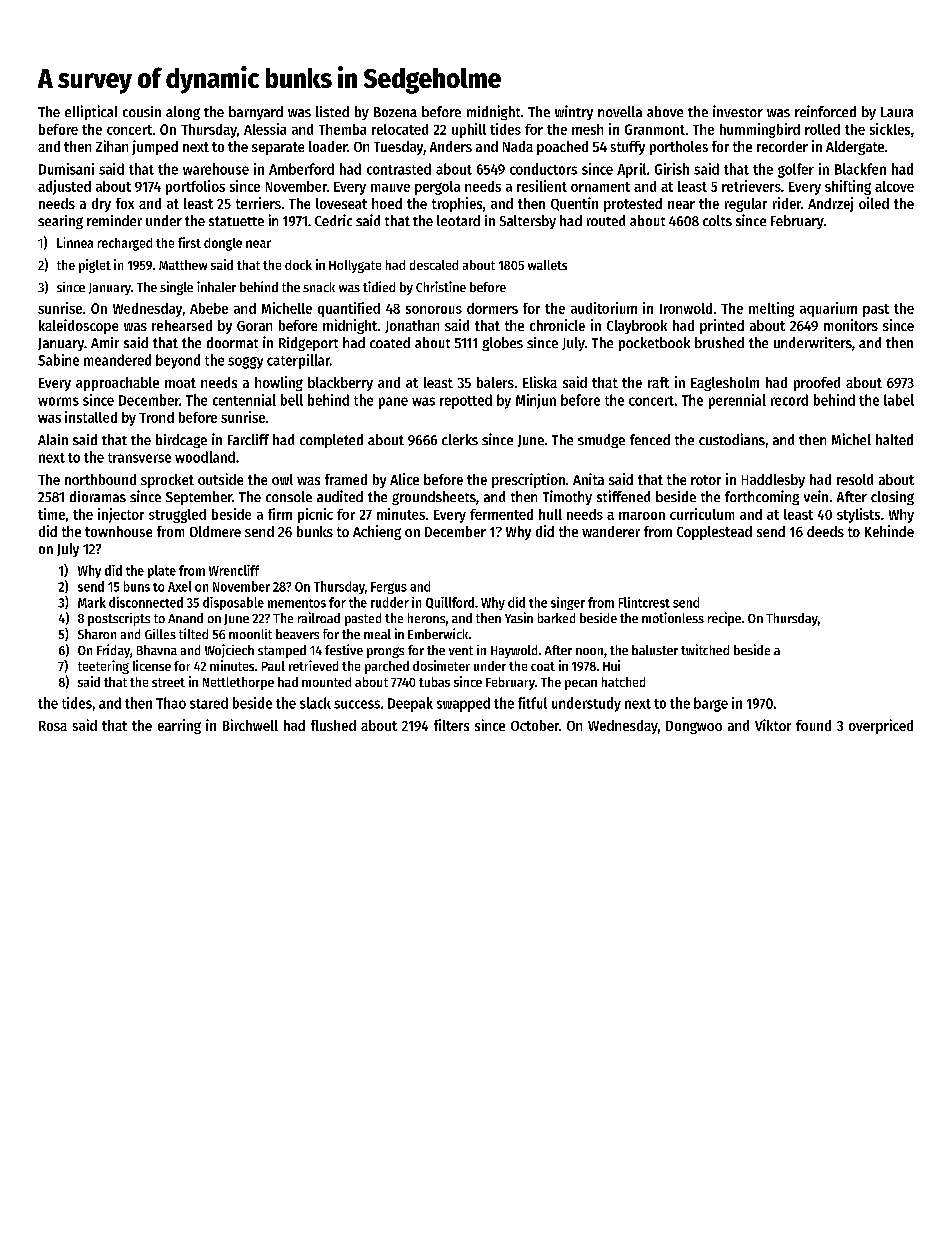 The height and width of the screenshot is (1233, 952). What do you see at coordinates (724, 619) in the screenshot?
I see `recipe` at bounding box center [724, 619].
